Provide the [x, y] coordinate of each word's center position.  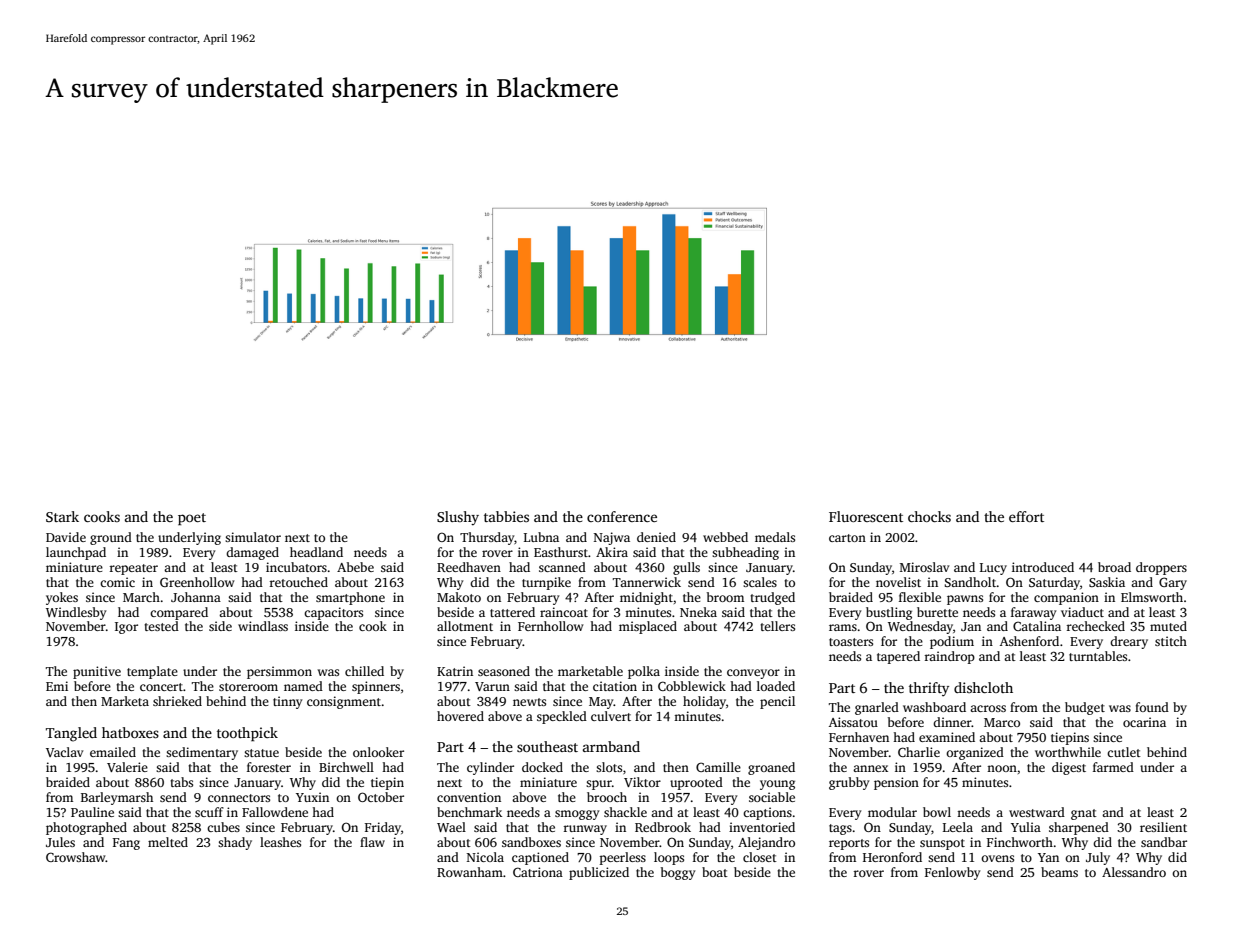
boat [715, 872]
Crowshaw [76, 857]
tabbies [506, 516]
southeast [547, 746]
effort [1026, 516]
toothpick [247, 734]
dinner [952, 722]
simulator [253, 537]
